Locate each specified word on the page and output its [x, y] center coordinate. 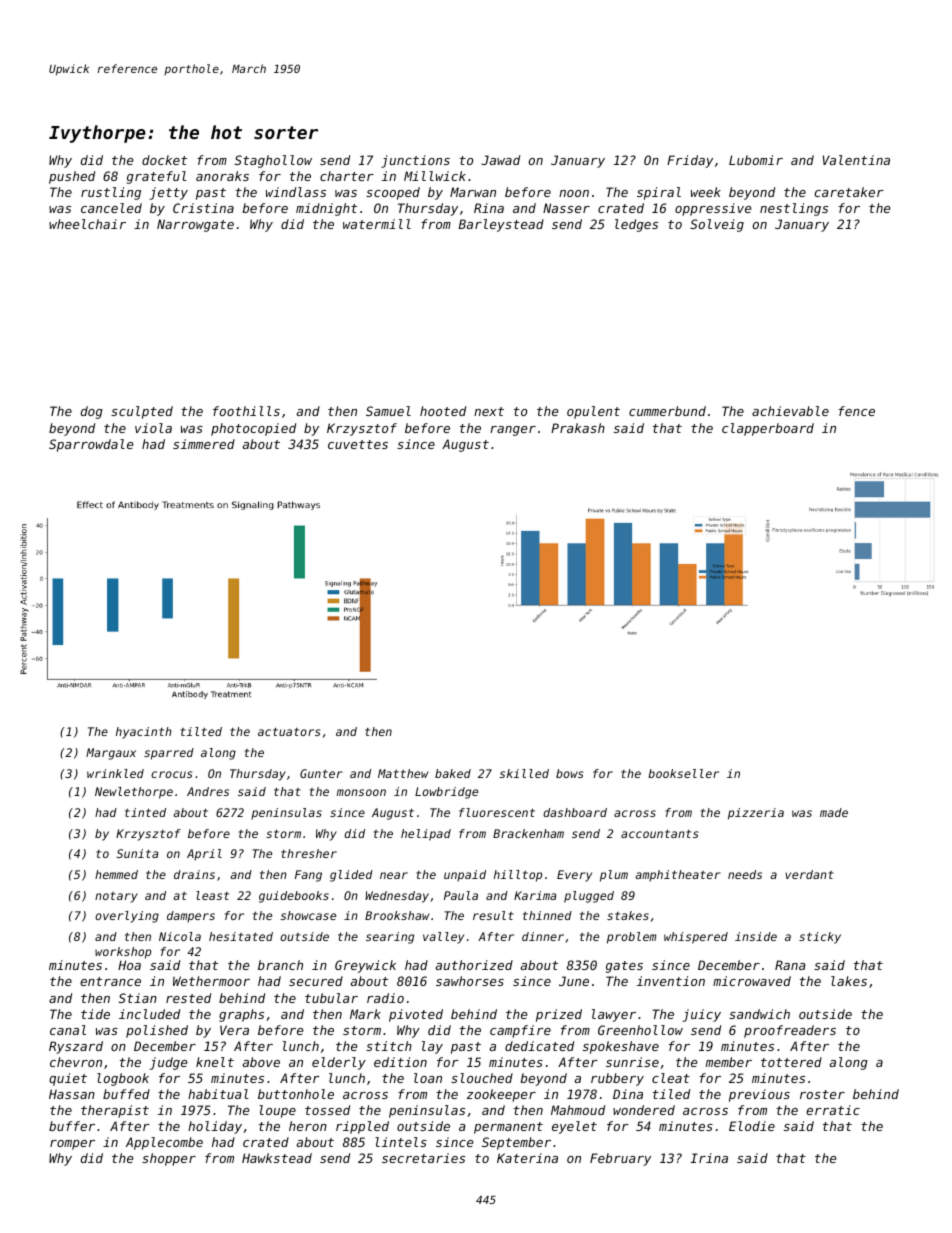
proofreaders [790, 1031]
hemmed [116, 874]
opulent [593, 412]
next [489, 411]
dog [92, 412]
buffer [72, 1126]
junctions [415, 161]
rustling [111, 193]
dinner [543, 936]
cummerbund [667, 411]
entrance [110, 981]
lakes [849, 981]
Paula [461, 895]
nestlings [794, 209]
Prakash [578, 428]
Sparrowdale [91, 445]
